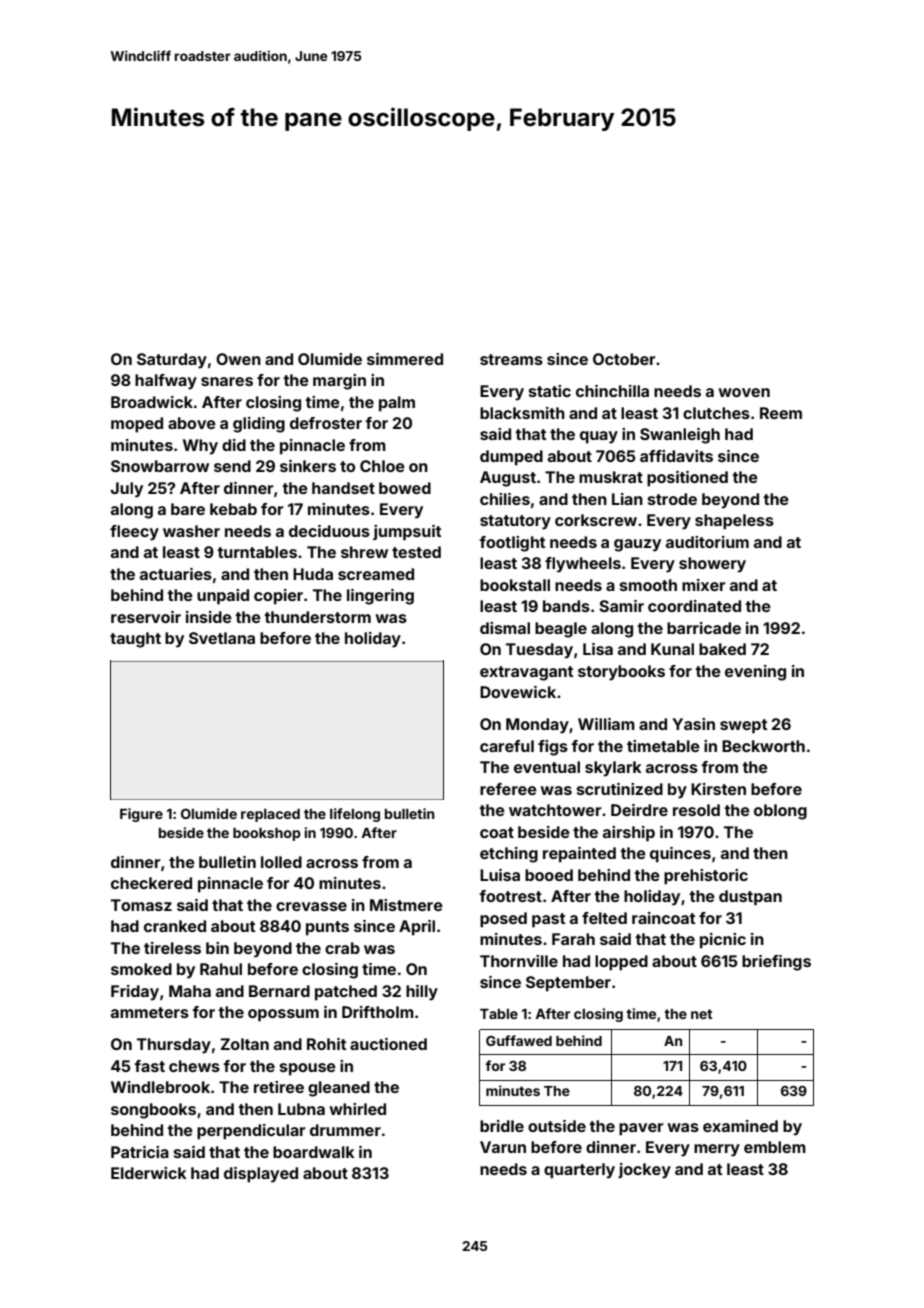 The width and height of the screenshot is (924, 1308). What do you see at coordinates (194, 1066) in the screenshot?
I see `chews` at bounding box center [194, 1066].
